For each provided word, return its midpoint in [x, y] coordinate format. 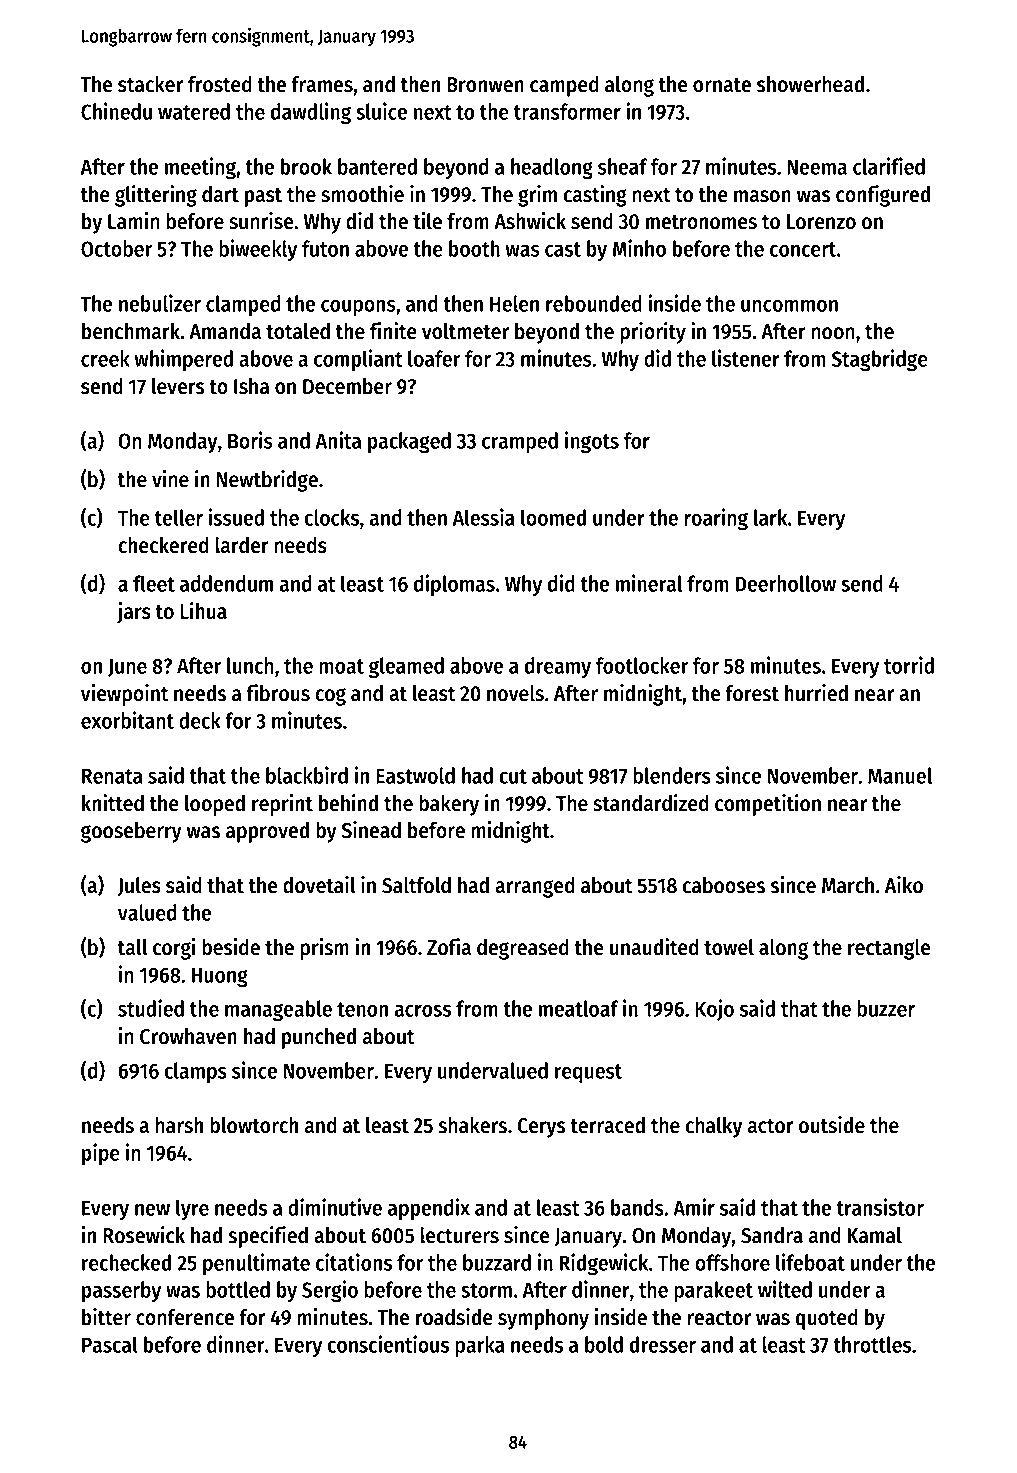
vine [170, 479]
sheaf [623, 166]
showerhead [810, 84]
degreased [523, 949]
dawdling [311, 113]
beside [231, 947]
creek [105, 358]
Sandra [772, 1235]
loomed [553, 517]
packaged [409, 442]
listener [746, 358]
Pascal [110, 1344]
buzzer [886, 1008]
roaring [716, 519]
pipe [101, 1154]
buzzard [497, 1262]
